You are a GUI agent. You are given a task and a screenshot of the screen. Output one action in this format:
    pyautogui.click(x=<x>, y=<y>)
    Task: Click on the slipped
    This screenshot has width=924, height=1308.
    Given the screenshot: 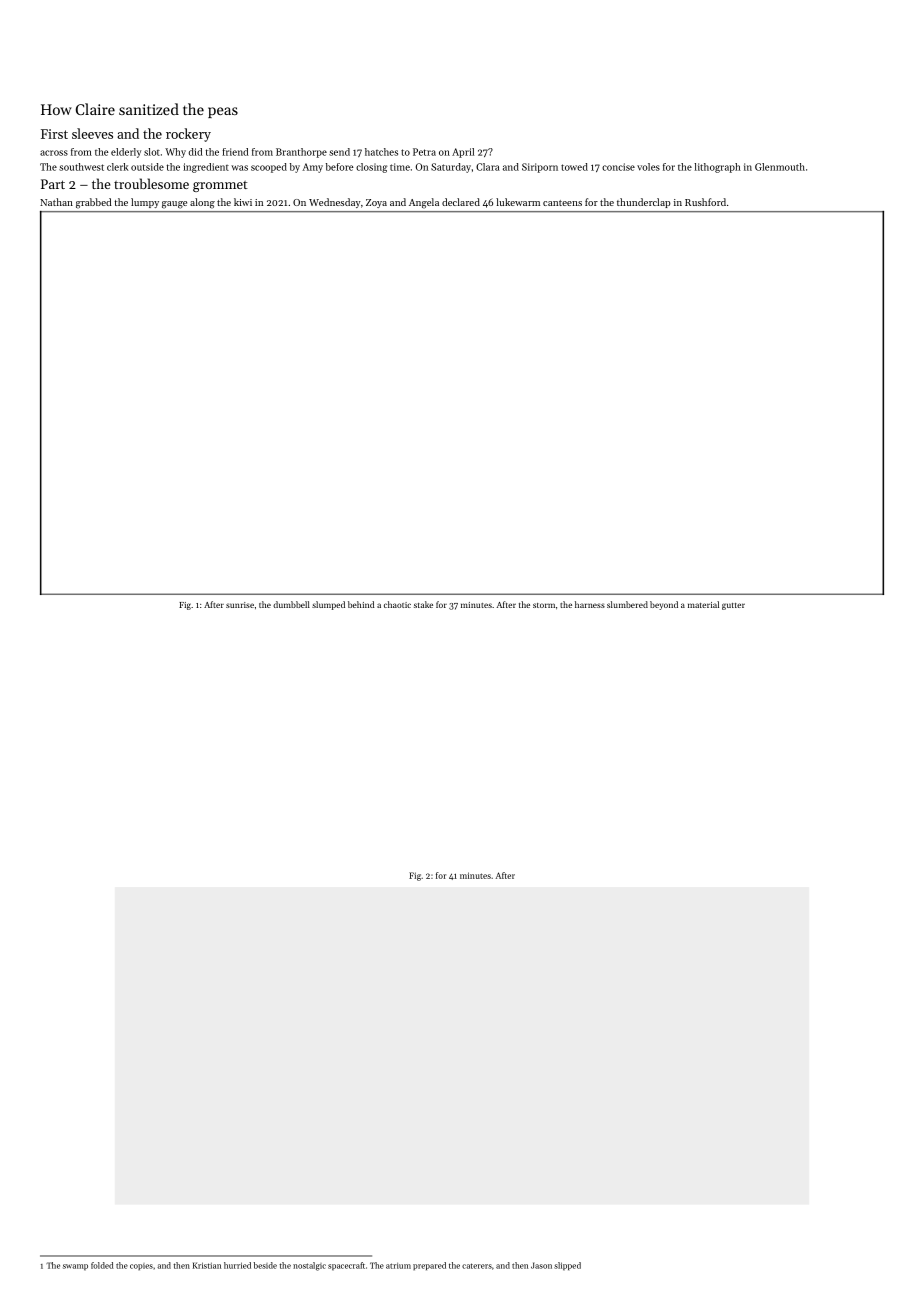 What is the action you would take?
    pyautogui.click(x=567, y=1266)
